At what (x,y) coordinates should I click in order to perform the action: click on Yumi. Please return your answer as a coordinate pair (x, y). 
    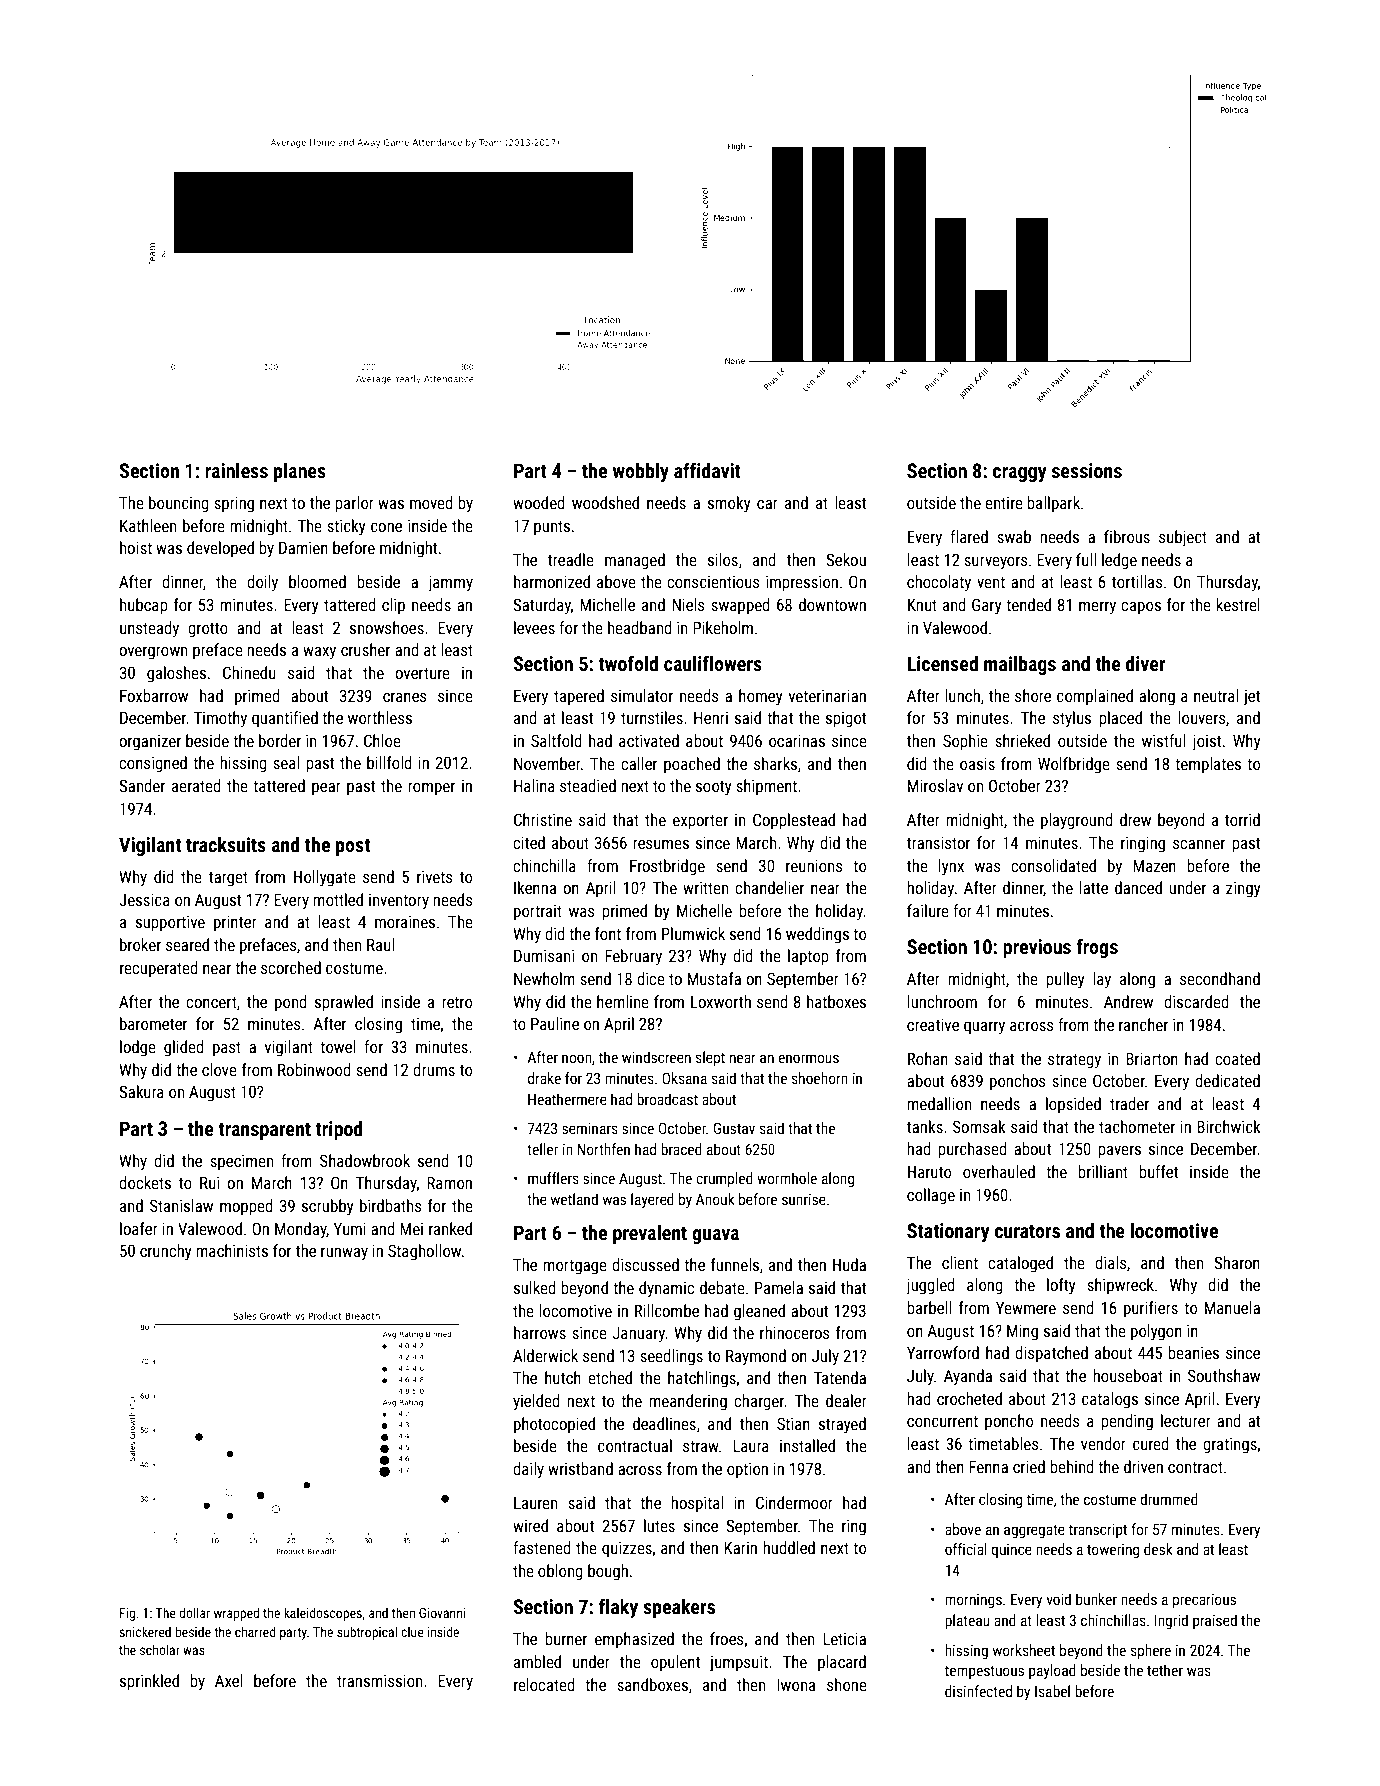
    Looking at the image, I should click on (350, 1229).
